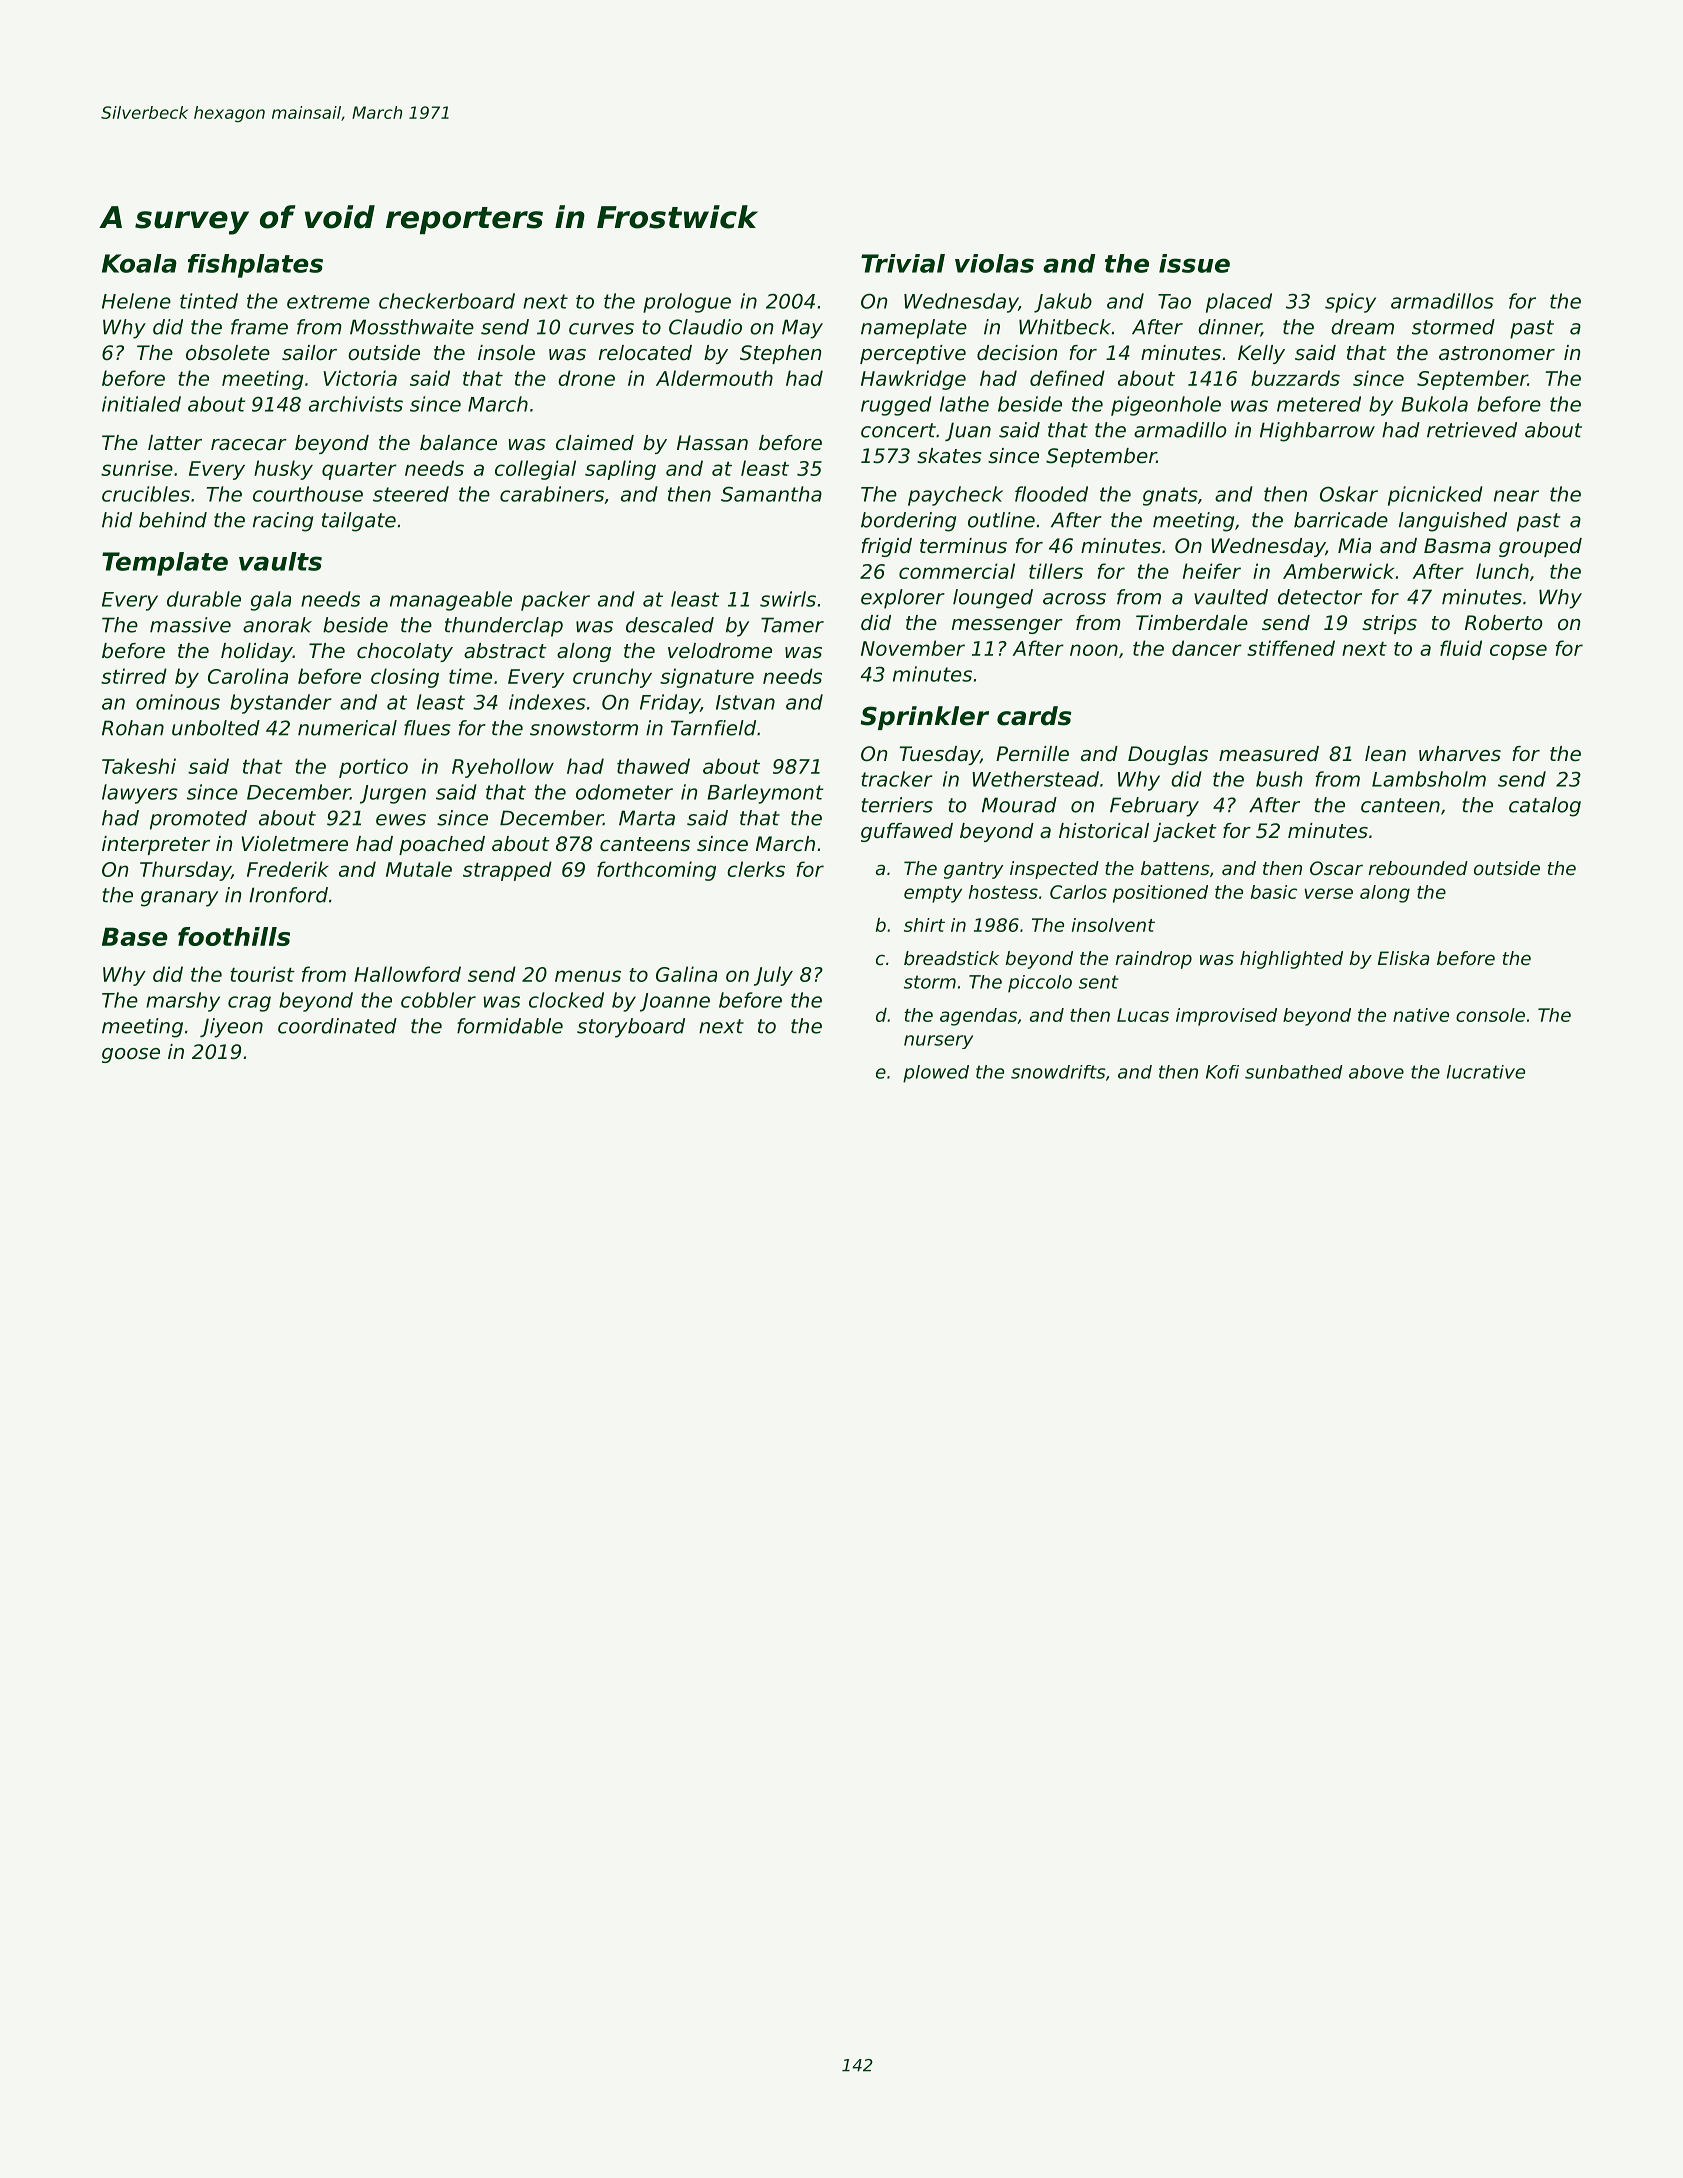 The image size is (1683, 2178). Describe the element at coordinates (1063, 303) in the screenshot. I see `Jakub` at that location.
